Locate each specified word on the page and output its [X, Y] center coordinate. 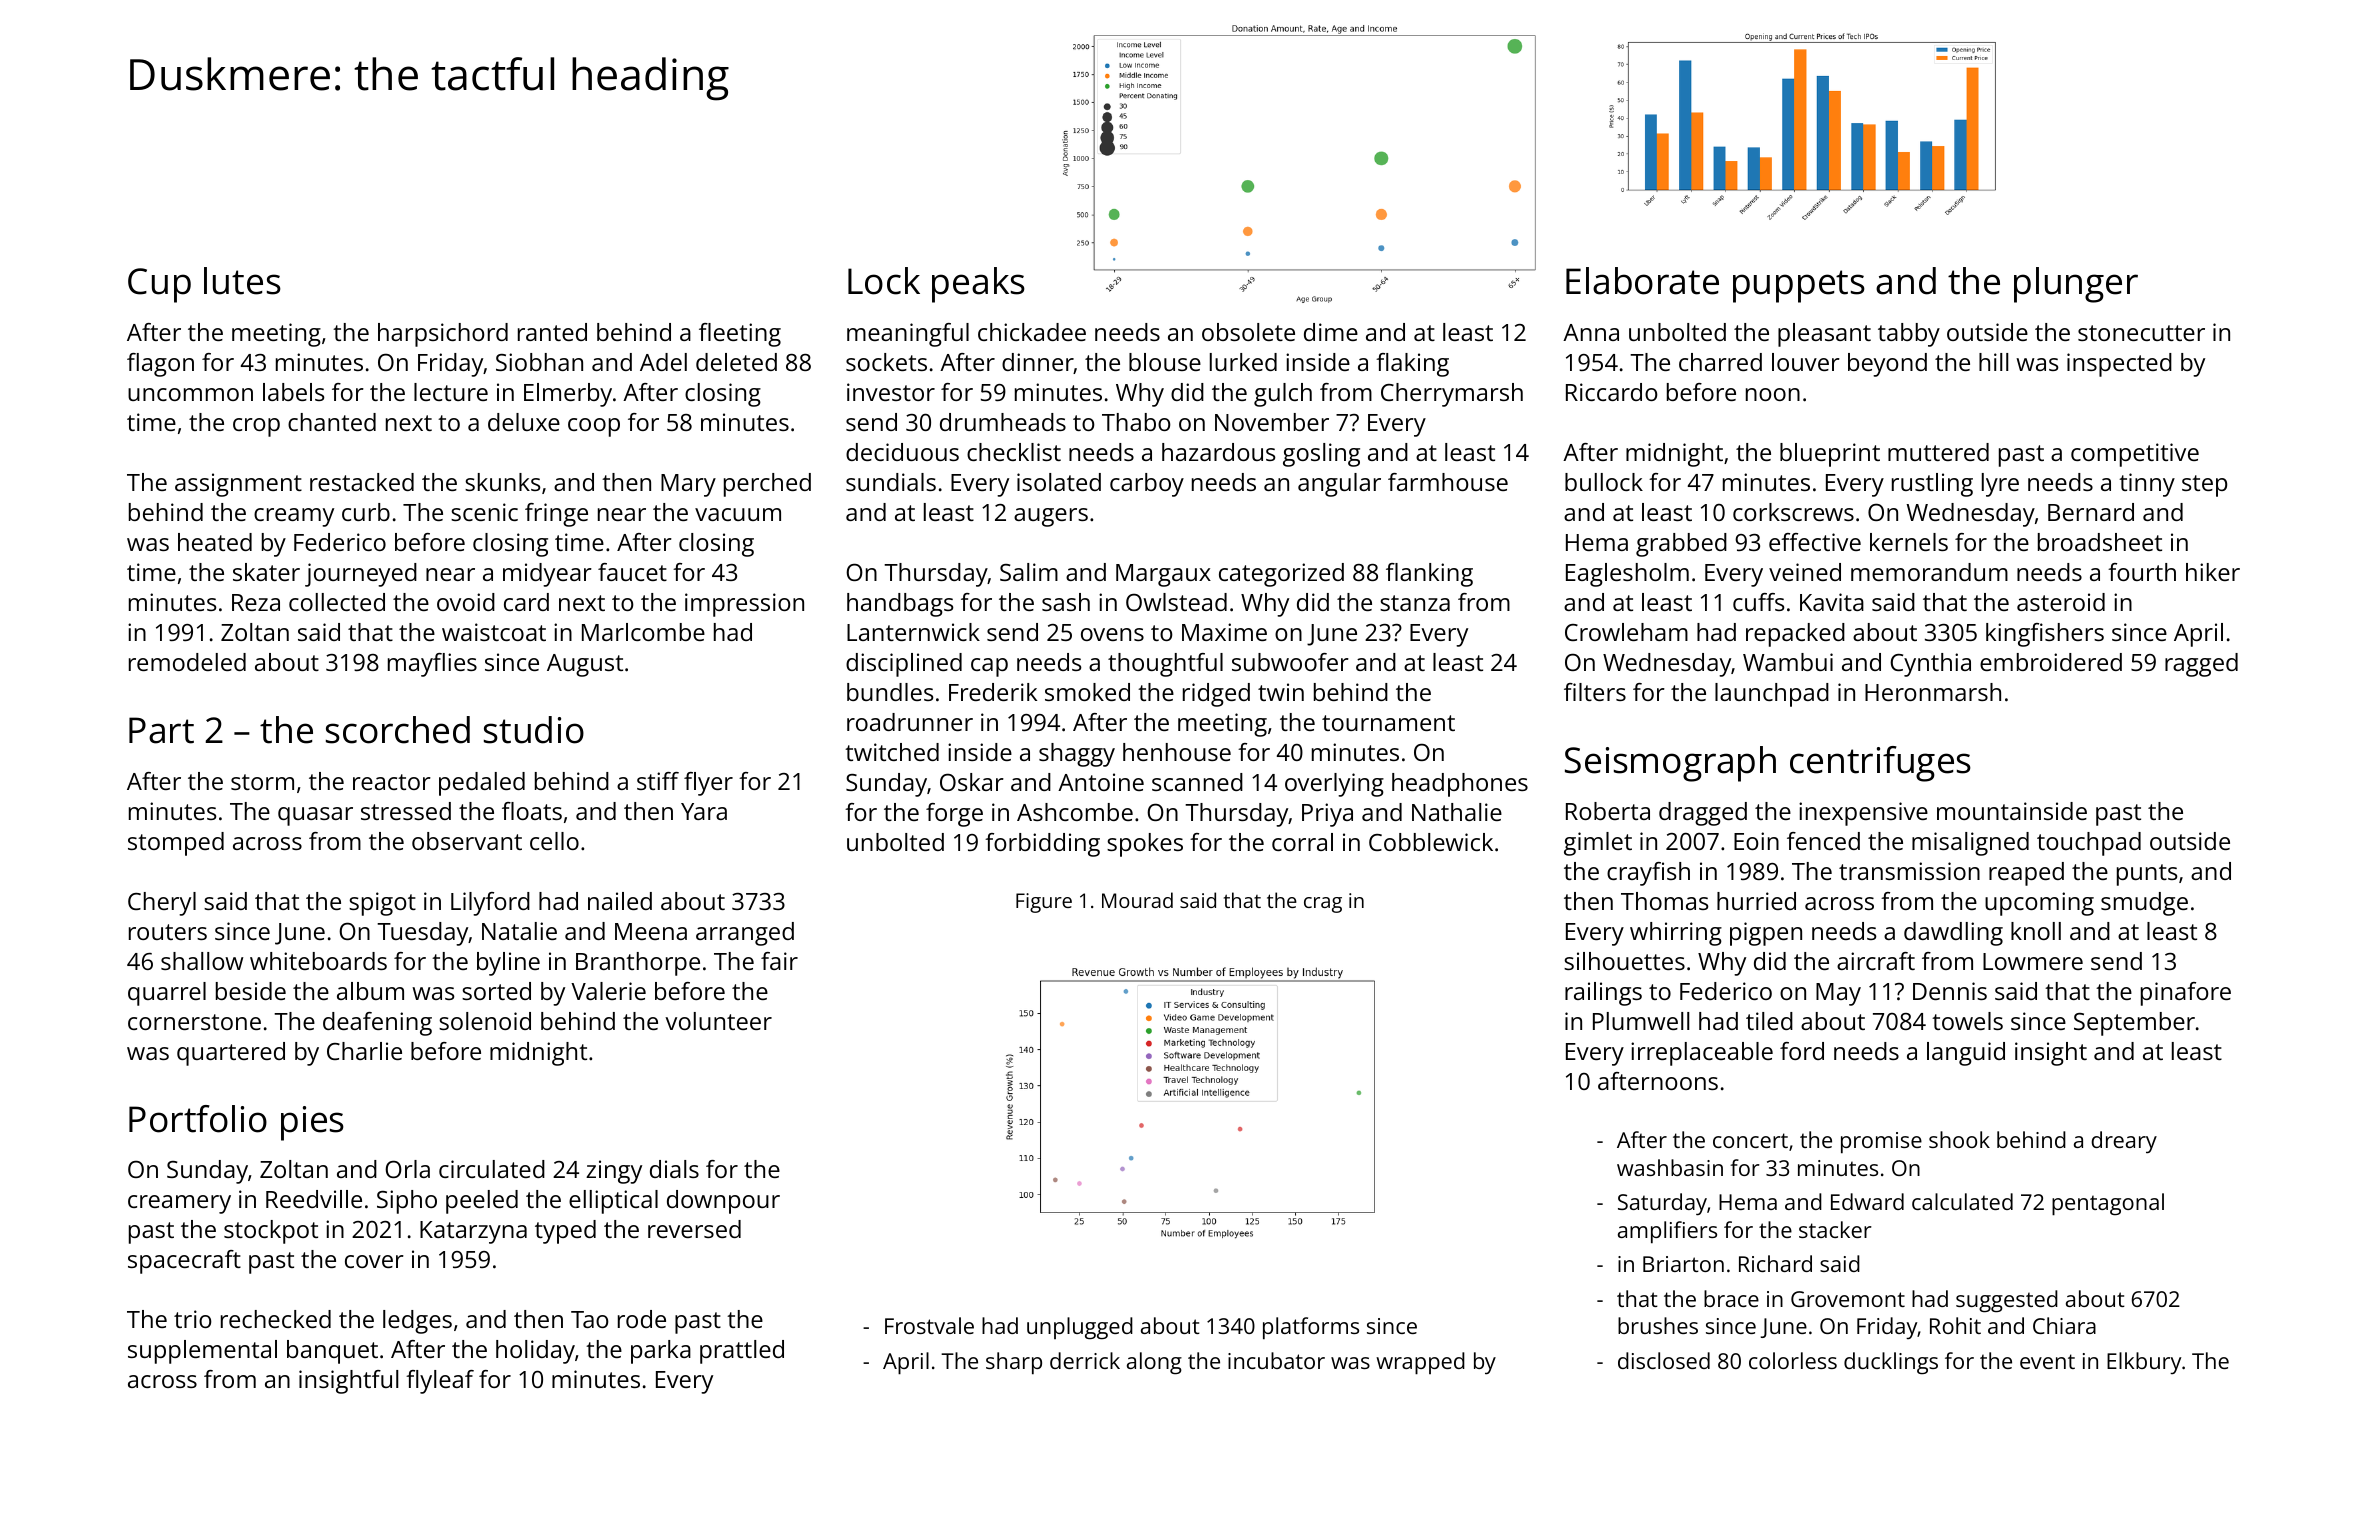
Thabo [1136, 422]
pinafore [2186, 994]
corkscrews [1793, 512]
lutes [242, 281]
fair [779, 961]
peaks [978, 285]
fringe [556, 515]
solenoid [485, 1021]
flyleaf [440, 1382]
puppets [1799, 286]
